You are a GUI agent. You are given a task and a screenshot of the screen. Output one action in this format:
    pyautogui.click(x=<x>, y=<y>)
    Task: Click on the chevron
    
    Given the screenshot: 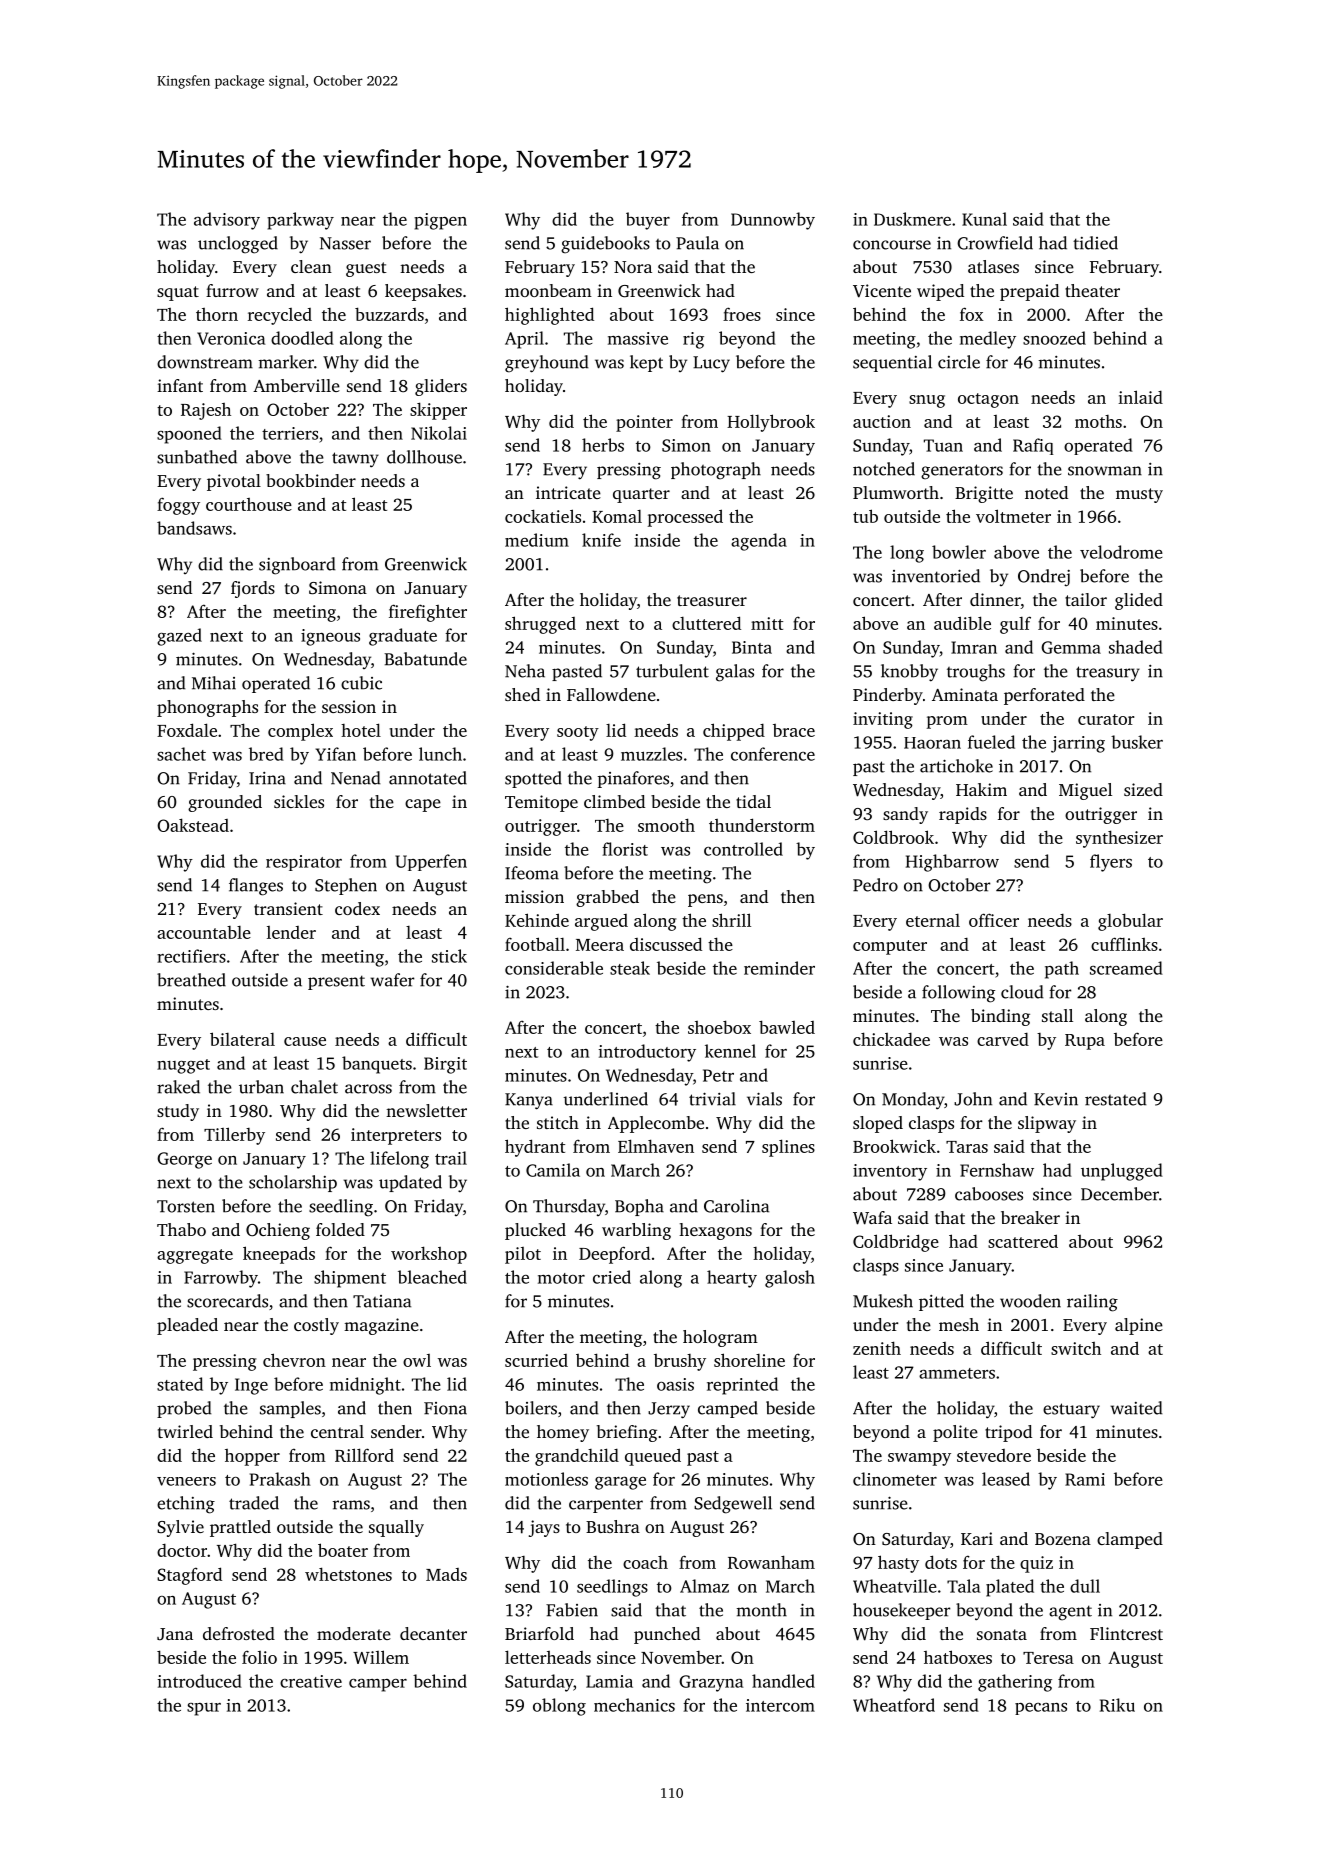 What is the action you would take?
    pyautogui.click(x=294, y=1360)
